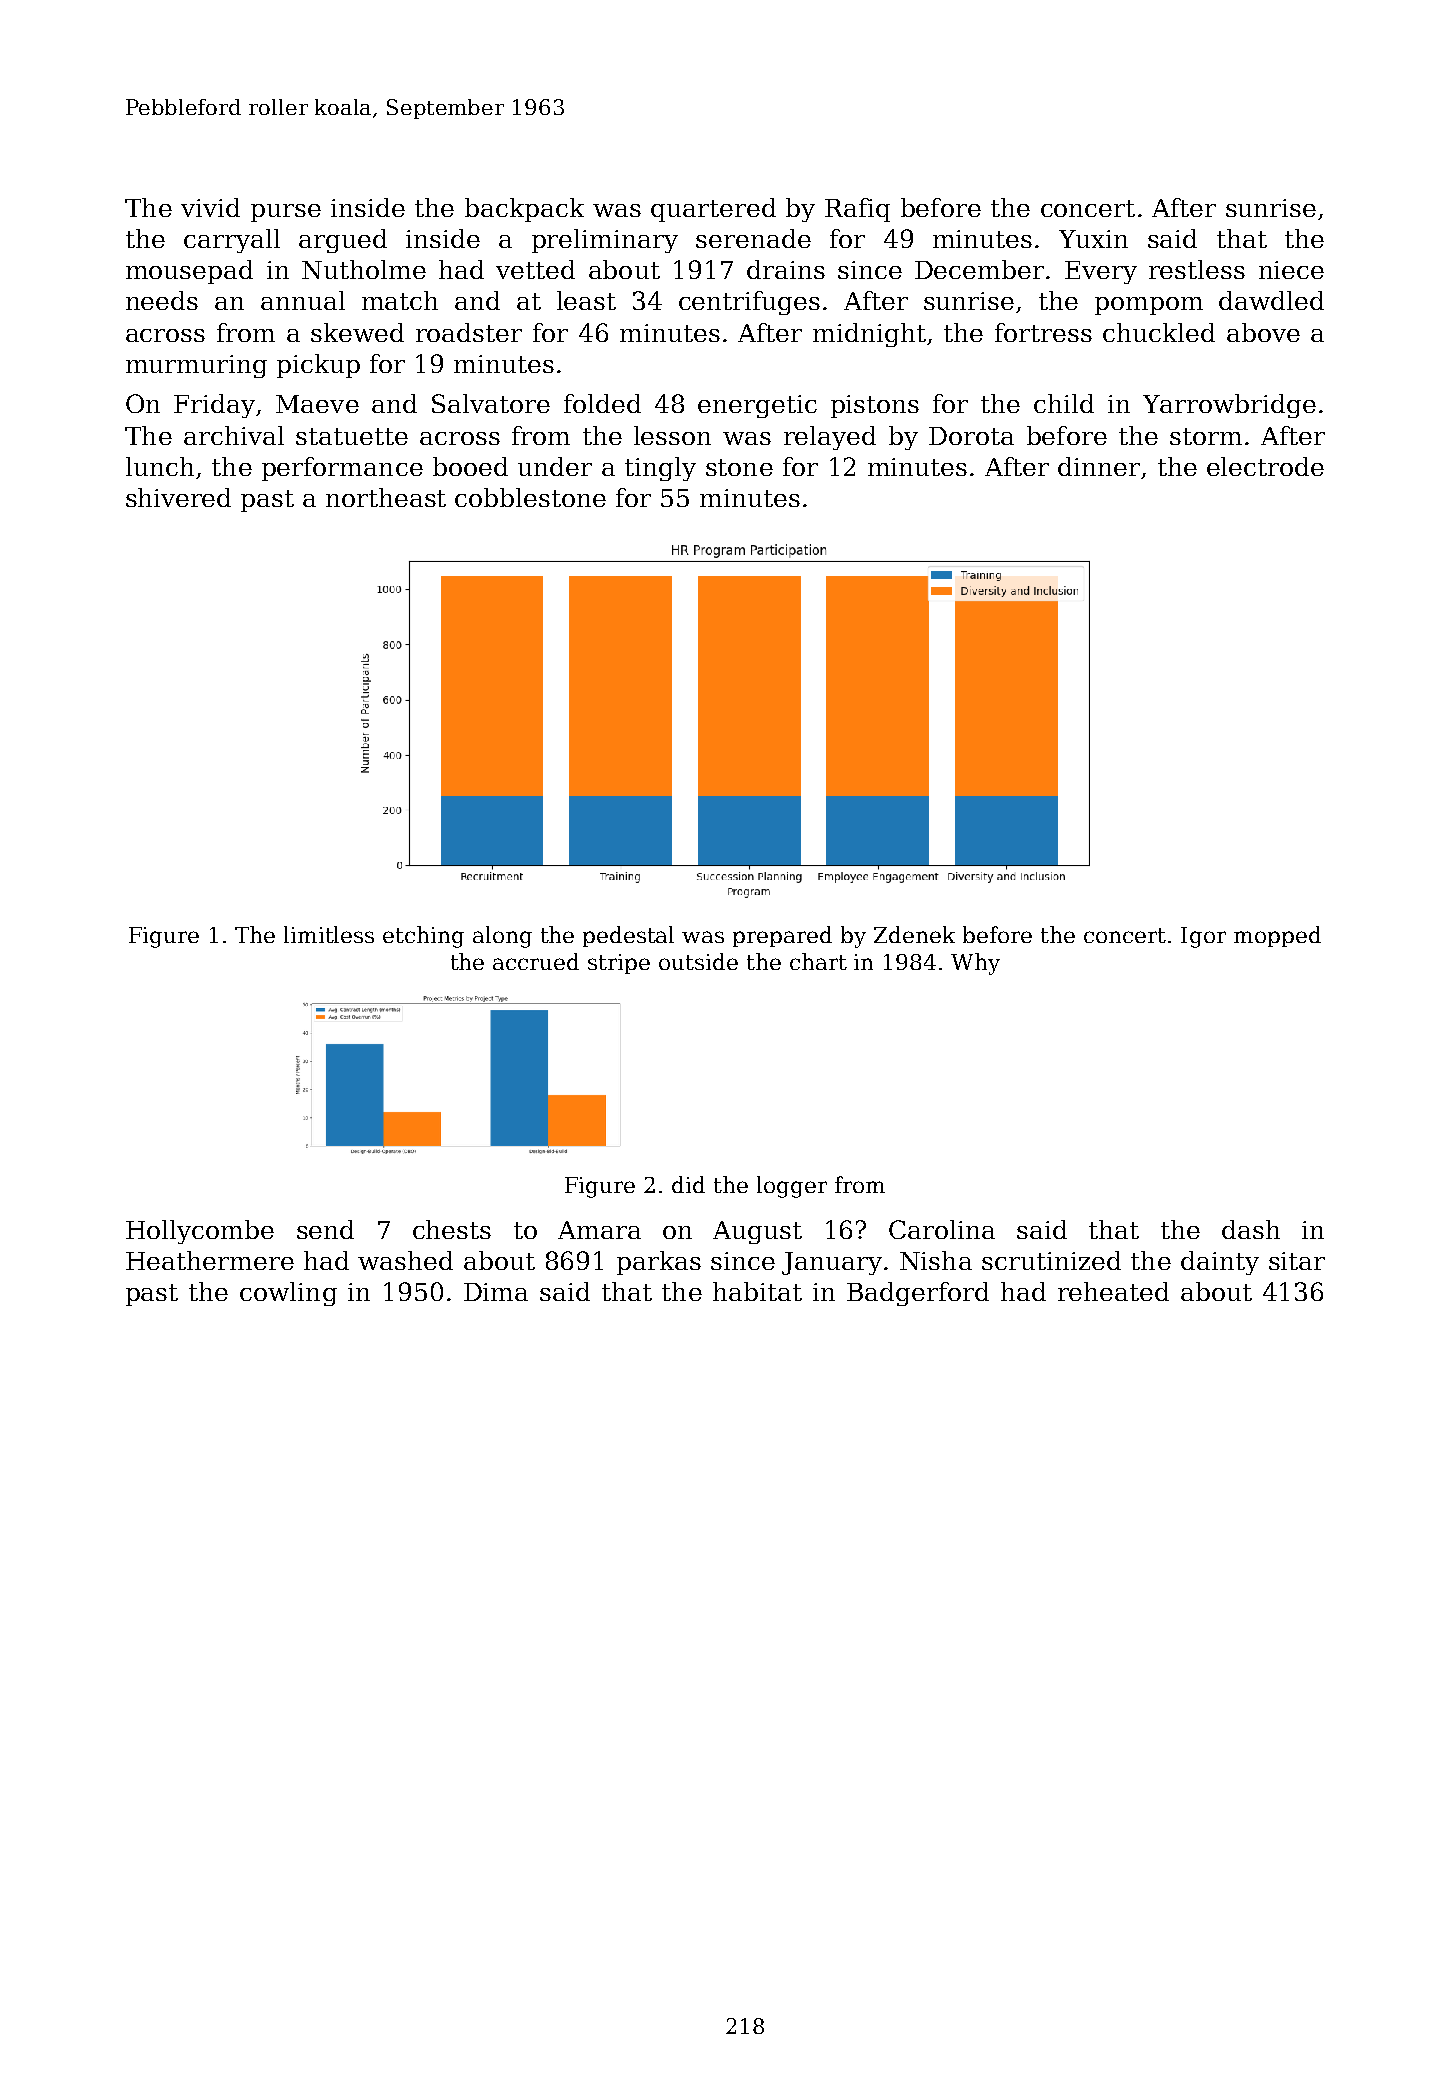  What do you see at coordinates (713, 210) in the screenshot?
I see `quartered` at bounding box center [713, 210].
